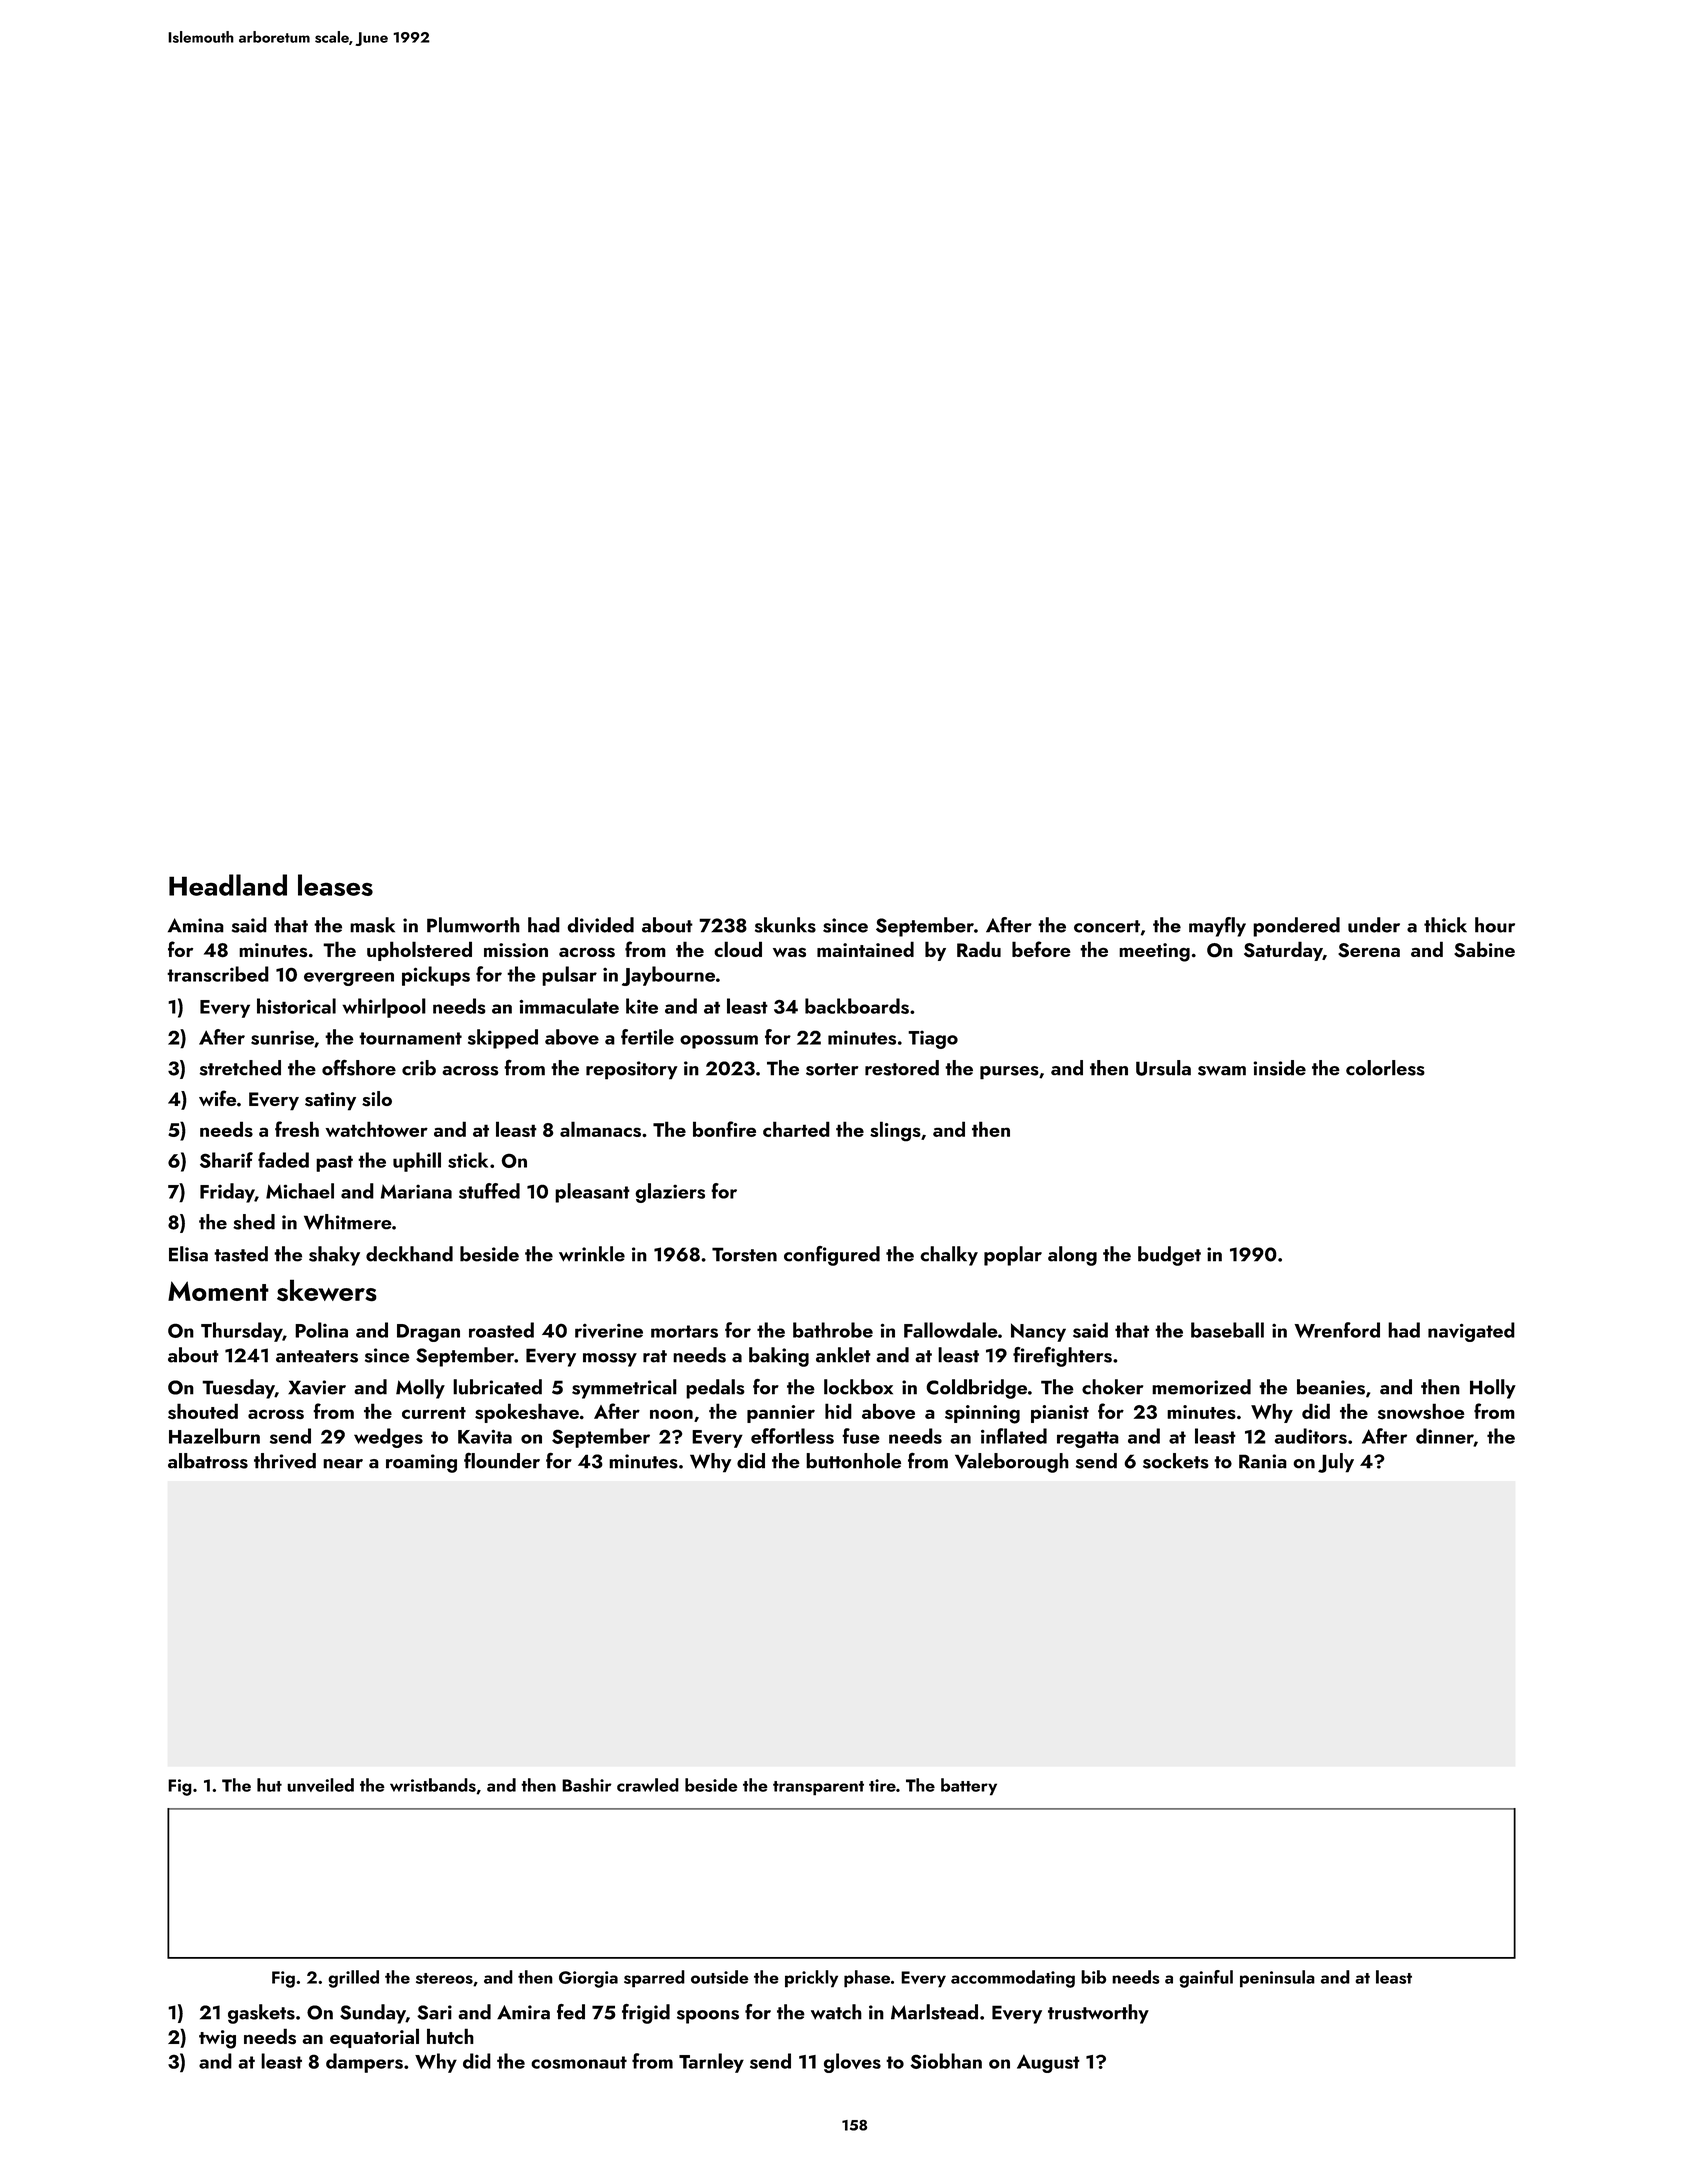 The width and height of the image is (1683, 2178). What do you see at coordinates (1337, 1330) in the image?
I see `Wrenford` at bounding box center [1337, 1330].
